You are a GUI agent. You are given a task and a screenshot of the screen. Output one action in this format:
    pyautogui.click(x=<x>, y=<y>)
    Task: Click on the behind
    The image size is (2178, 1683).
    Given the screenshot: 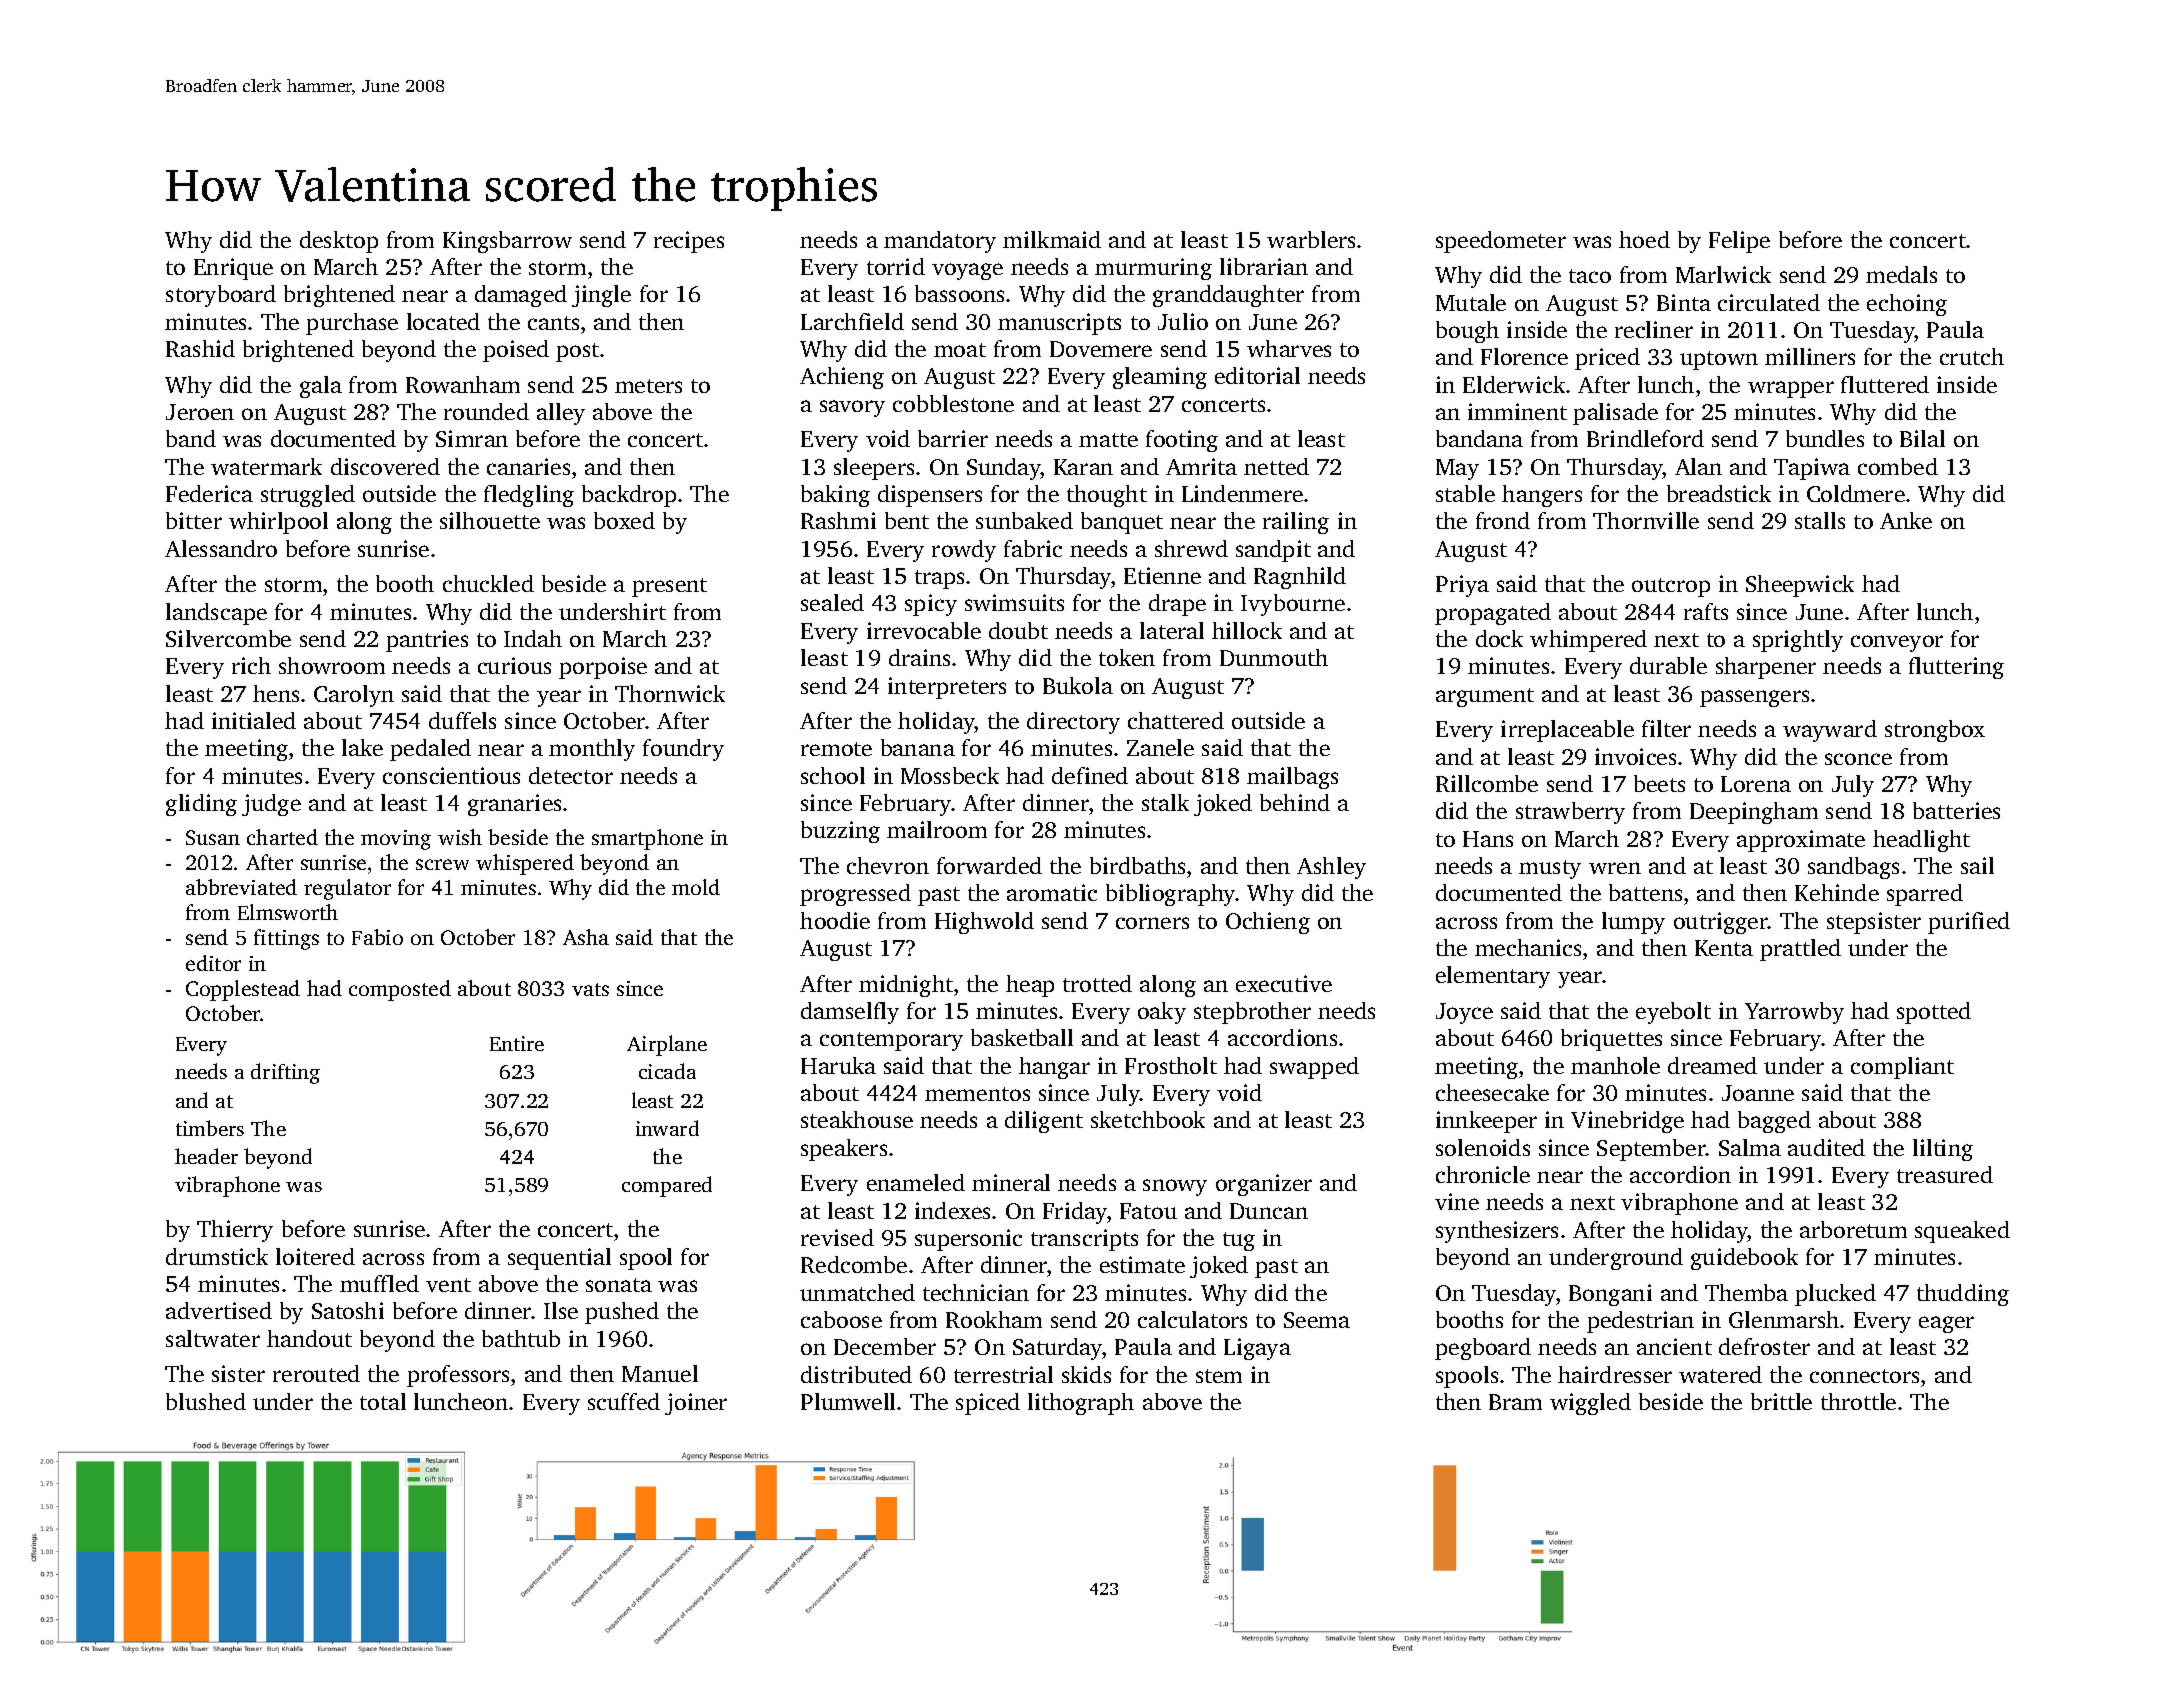 What is the action you would take?
    pyautogui.click(x=1295, y=802)
